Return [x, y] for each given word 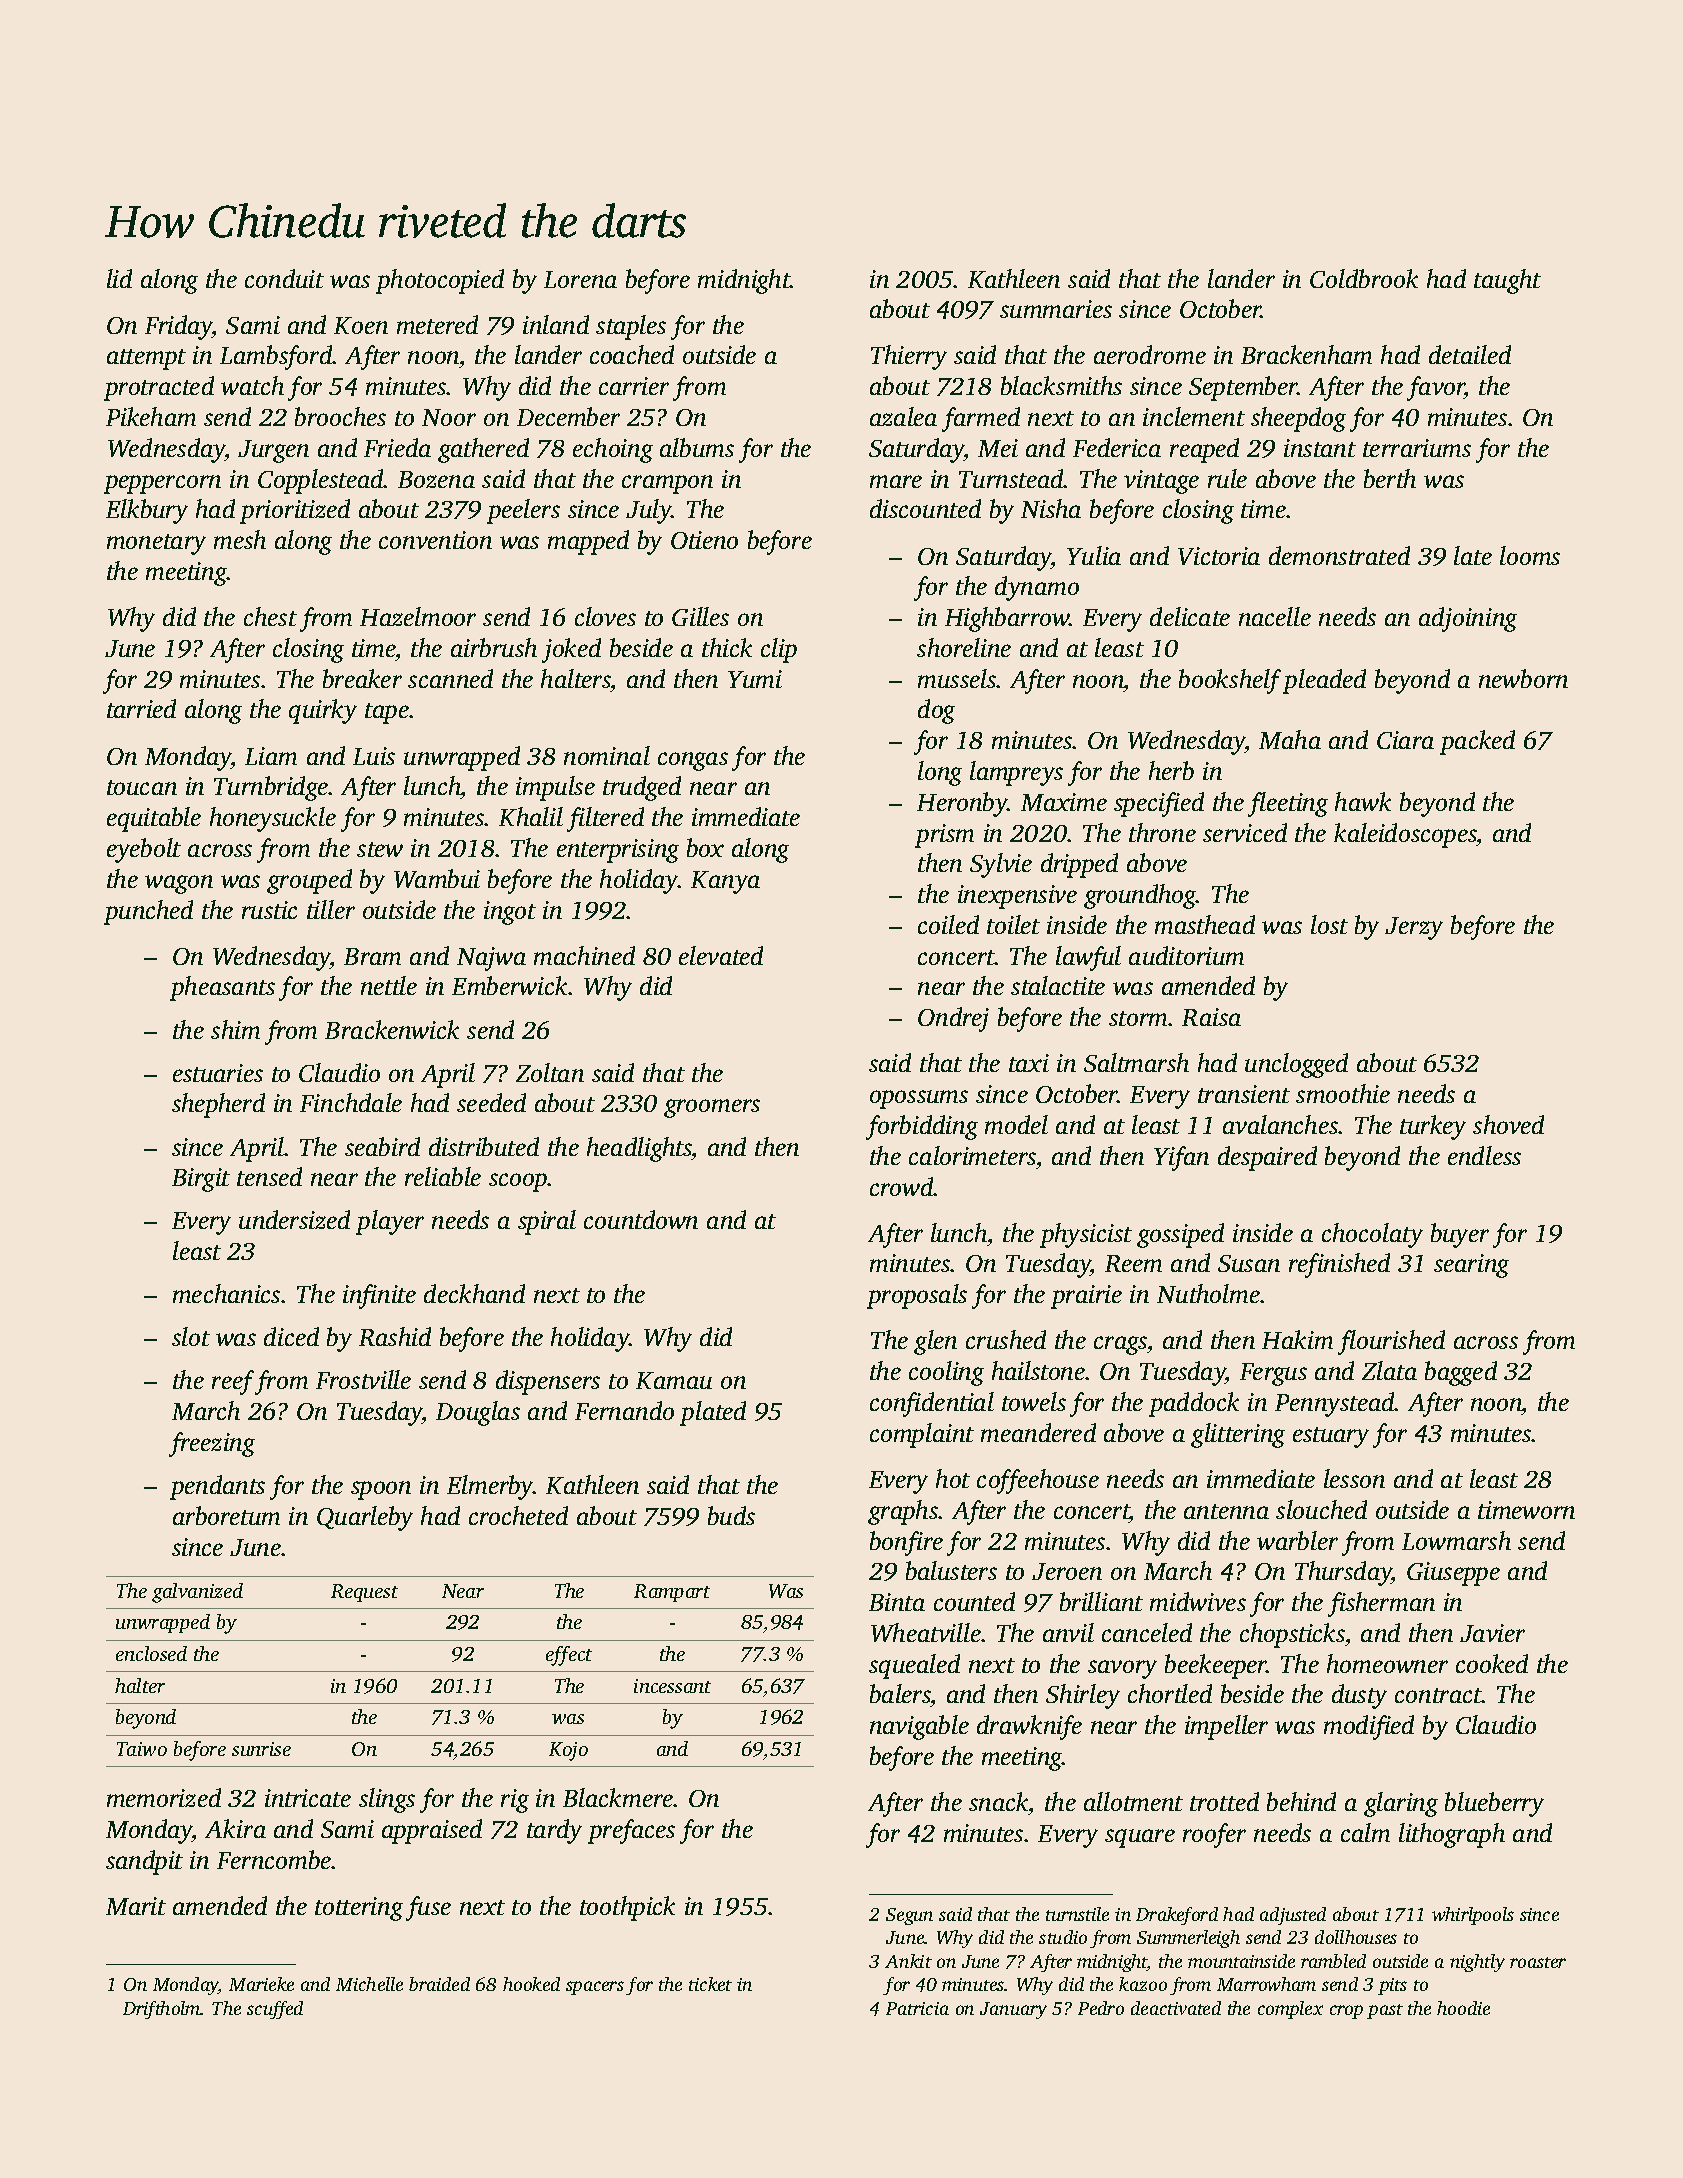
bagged [1461, 1373]
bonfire [906, 1543]
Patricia [917, 2008]
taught [1507, 281]
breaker [362, 678]
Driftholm [162, 2010]
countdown [641, 1219]
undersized [294, 1219]
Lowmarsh [1456, 1540]
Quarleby [365, 1518]
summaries [1056, 309]
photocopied [440, 281]
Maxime [1064, 802]
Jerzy [1414, 928]
